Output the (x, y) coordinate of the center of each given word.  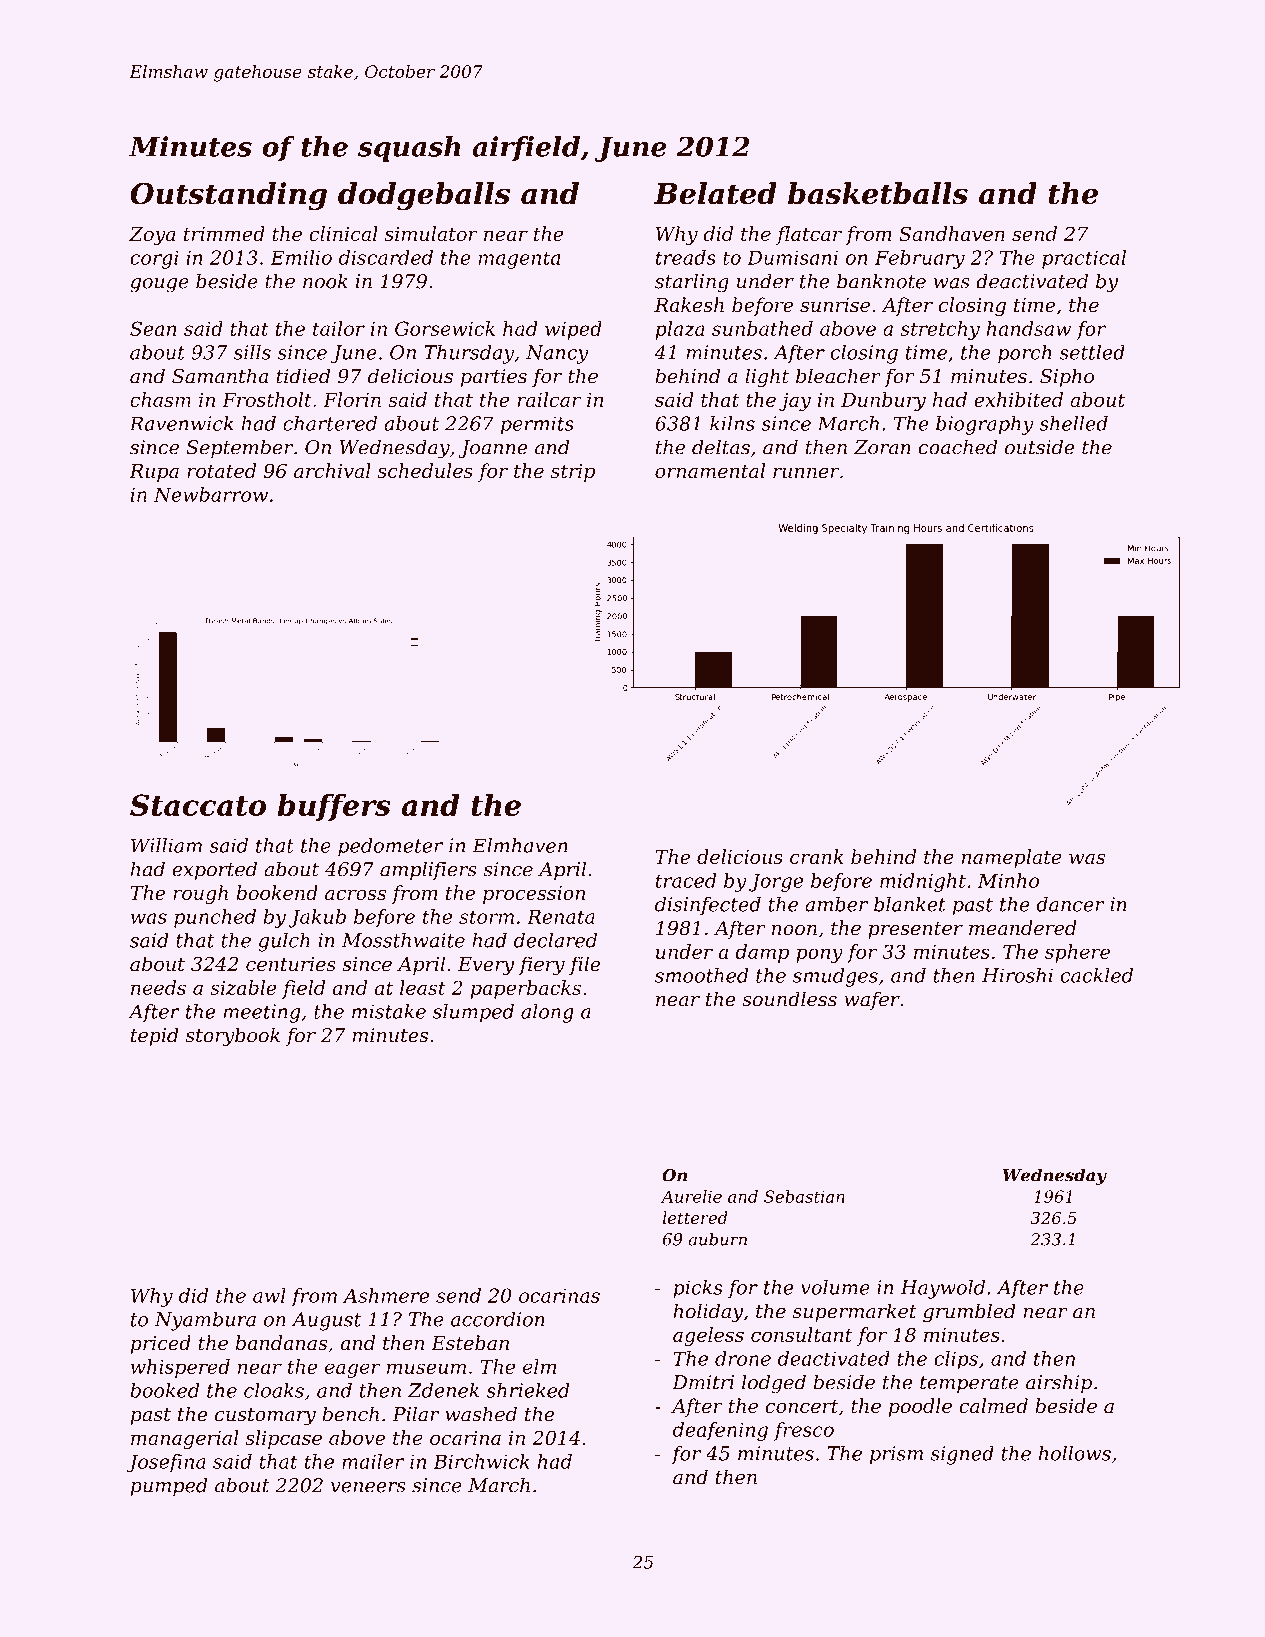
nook (325, 281)
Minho (1008, 880)
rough (200, 894)
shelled (1073, 423)
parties (493, 378)
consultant (802, 1334)
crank (816, 856)
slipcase (283, 1439)
